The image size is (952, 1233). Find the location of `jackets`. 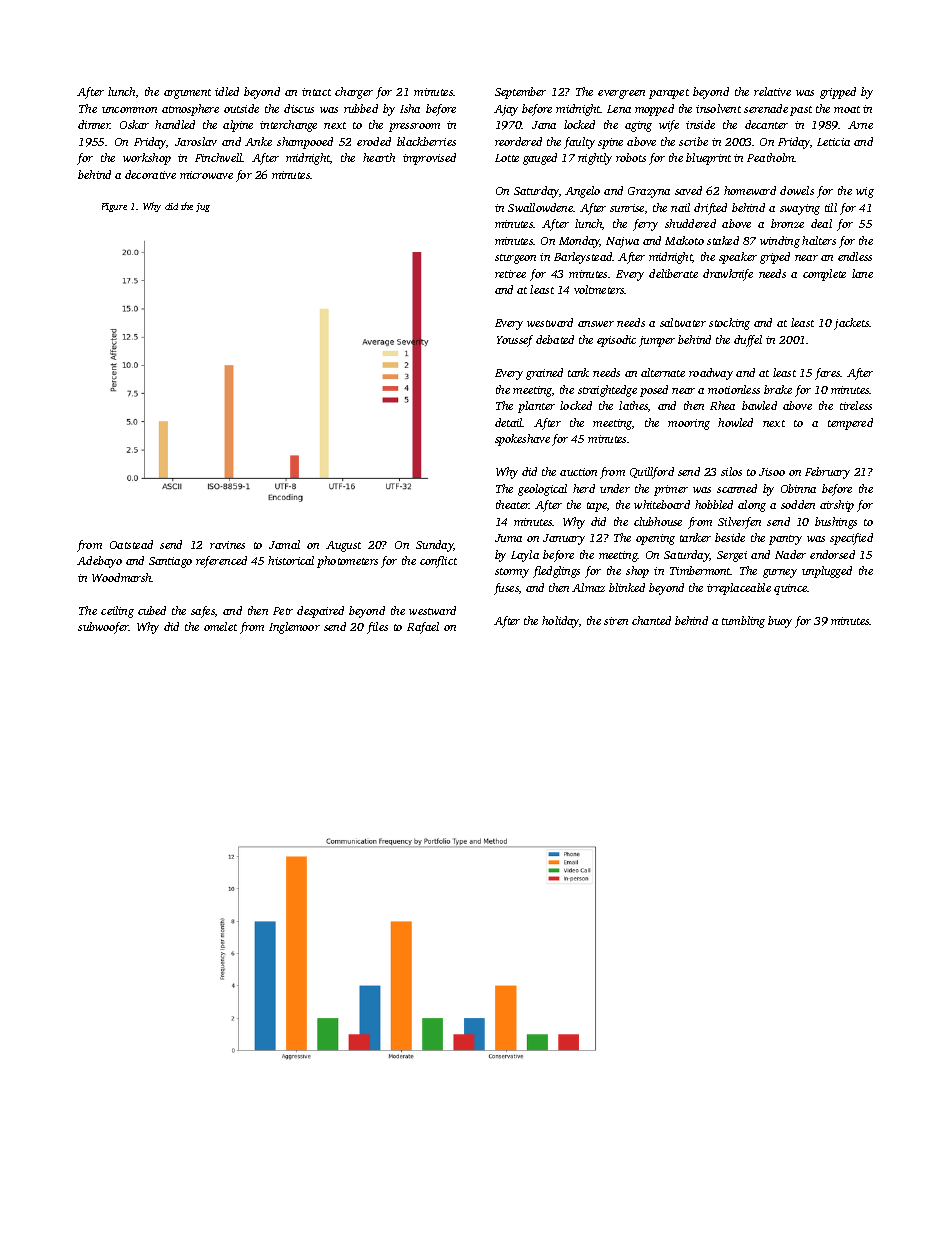

jackets is located at coordinates (852, 324).
